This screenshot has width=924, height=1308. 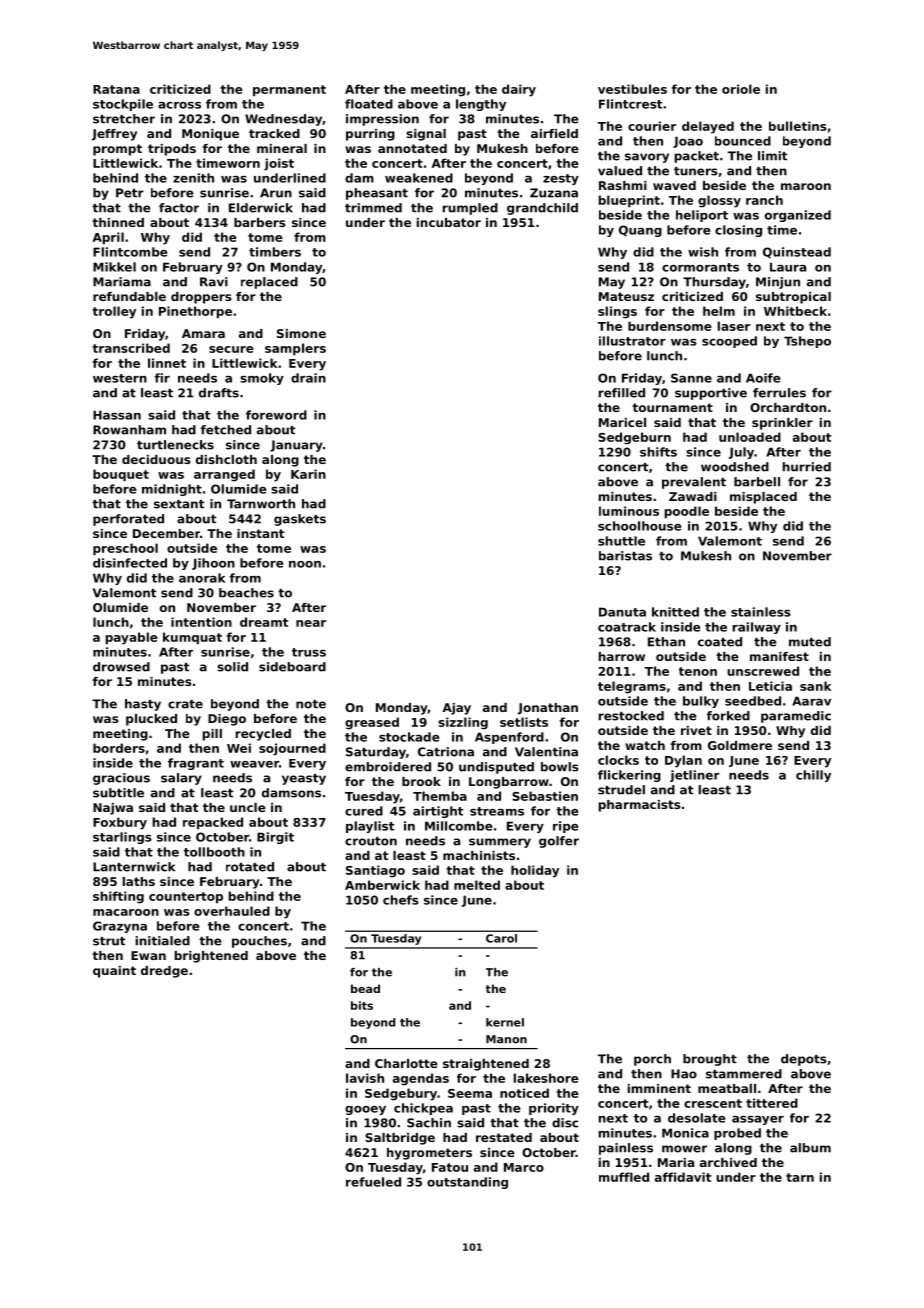 What do you see at coordinates (263, 735) in the screenshot?
I see `recycled` at bounding box center [263, 735].
